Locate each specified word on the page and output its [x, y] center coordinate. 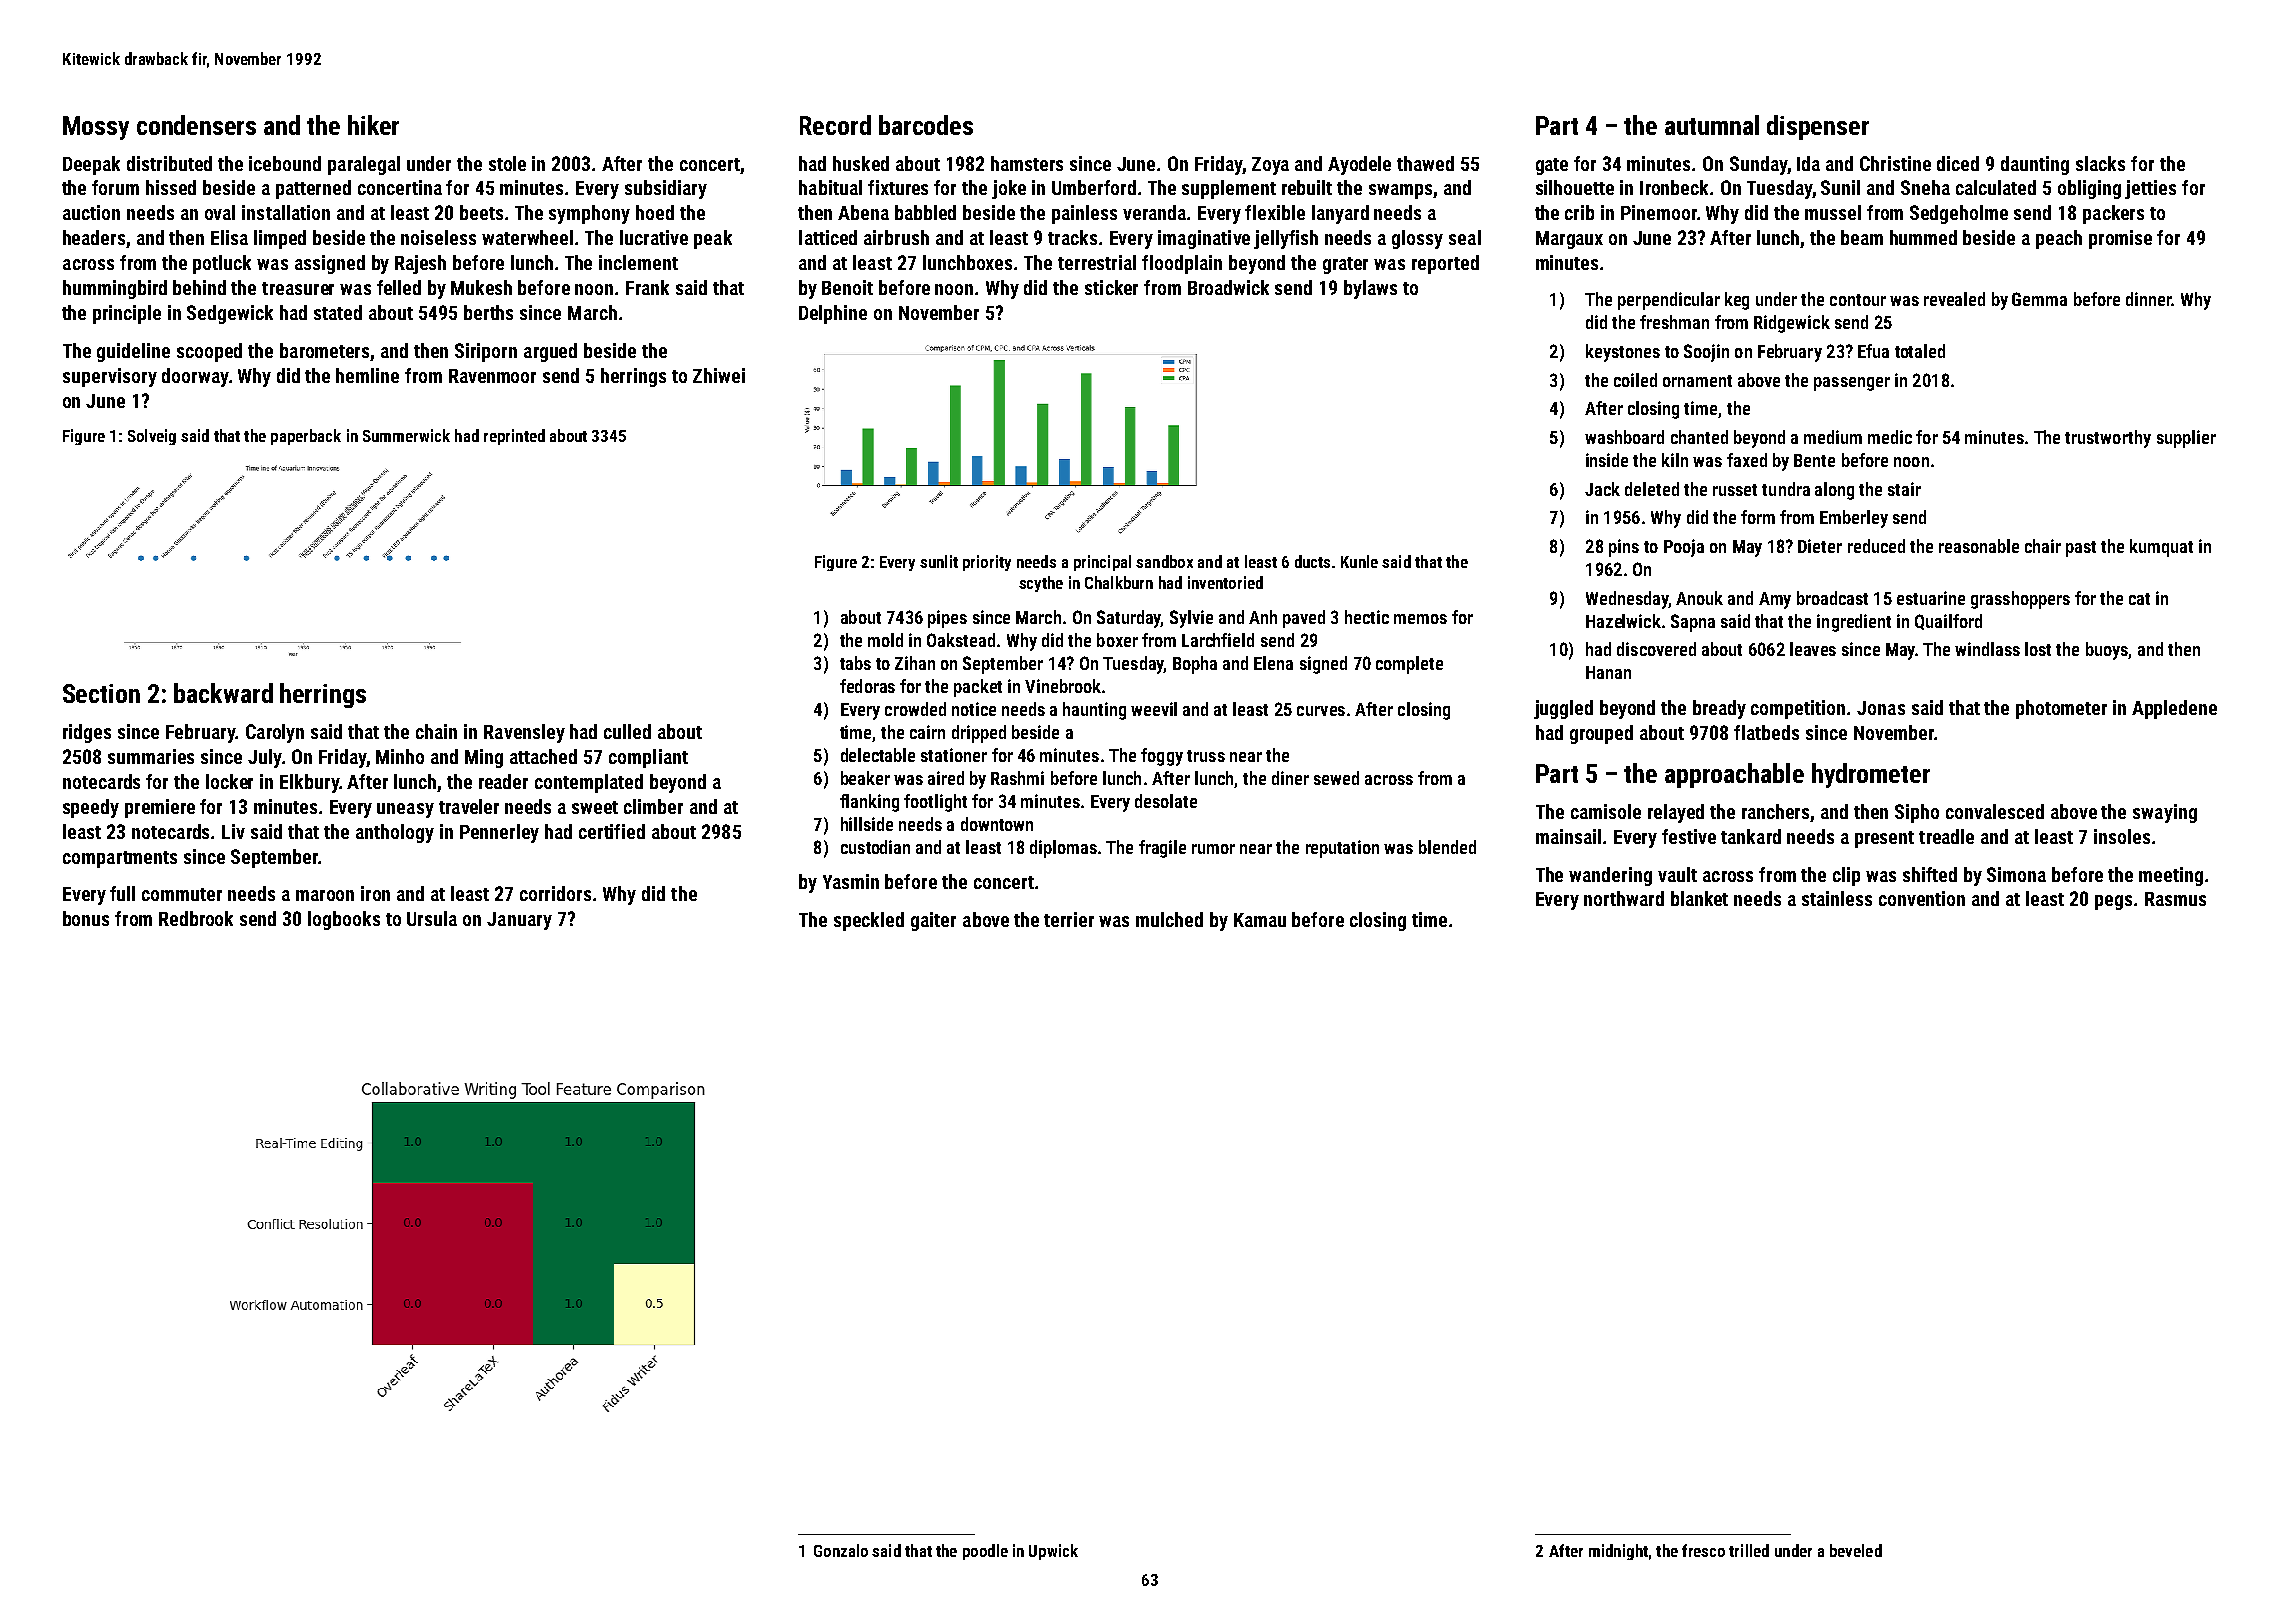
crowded [915, 709]
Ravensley [524, 733]
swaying [2165, 813]
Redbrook [196, 918]
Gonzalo [841, 1550]
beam [1862, 237]
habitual [830, 187]
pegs [2113, 902]
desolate [1166, 801]
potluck [222, 264]
